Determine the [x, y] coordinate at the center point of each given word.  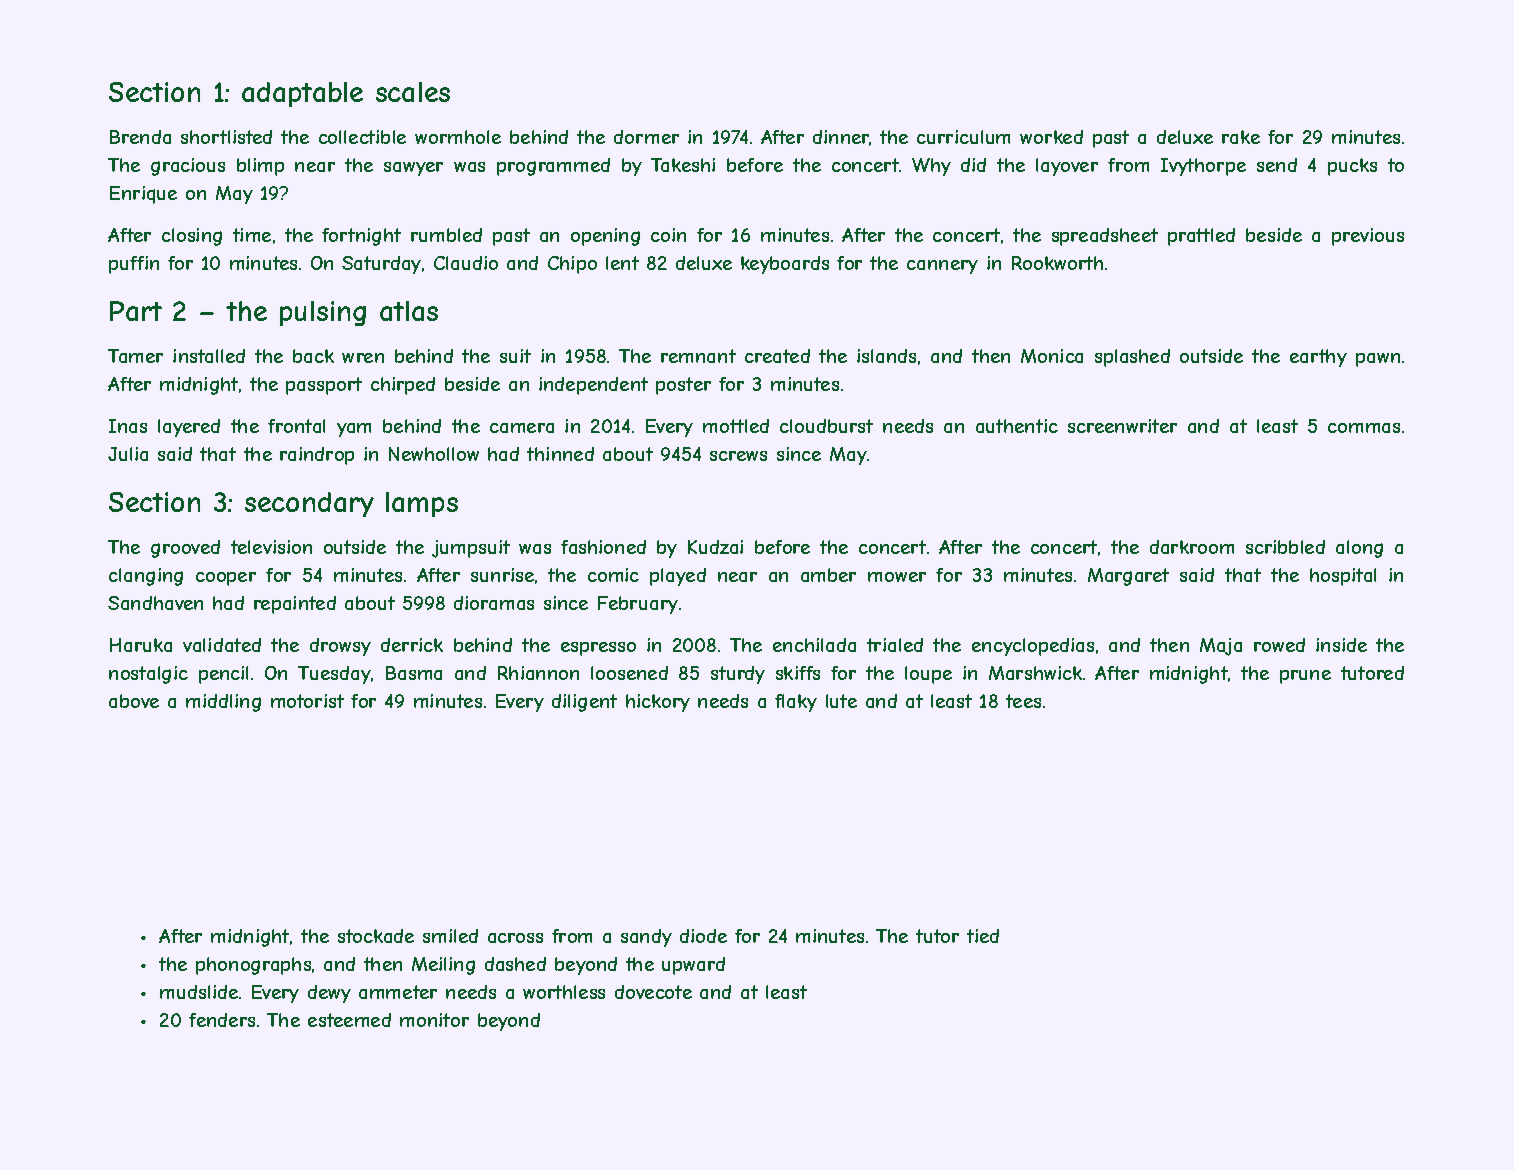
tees [1023, 701]
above [134, 701]
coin [668, 235]
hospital [1343, 577]
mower [897, 577]
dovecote [653, 992]
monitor [434, 1020]
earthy [1318, 358]
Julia [128, 454]
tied [983, 936]
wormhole [458, 137]
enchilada [814, 645]
